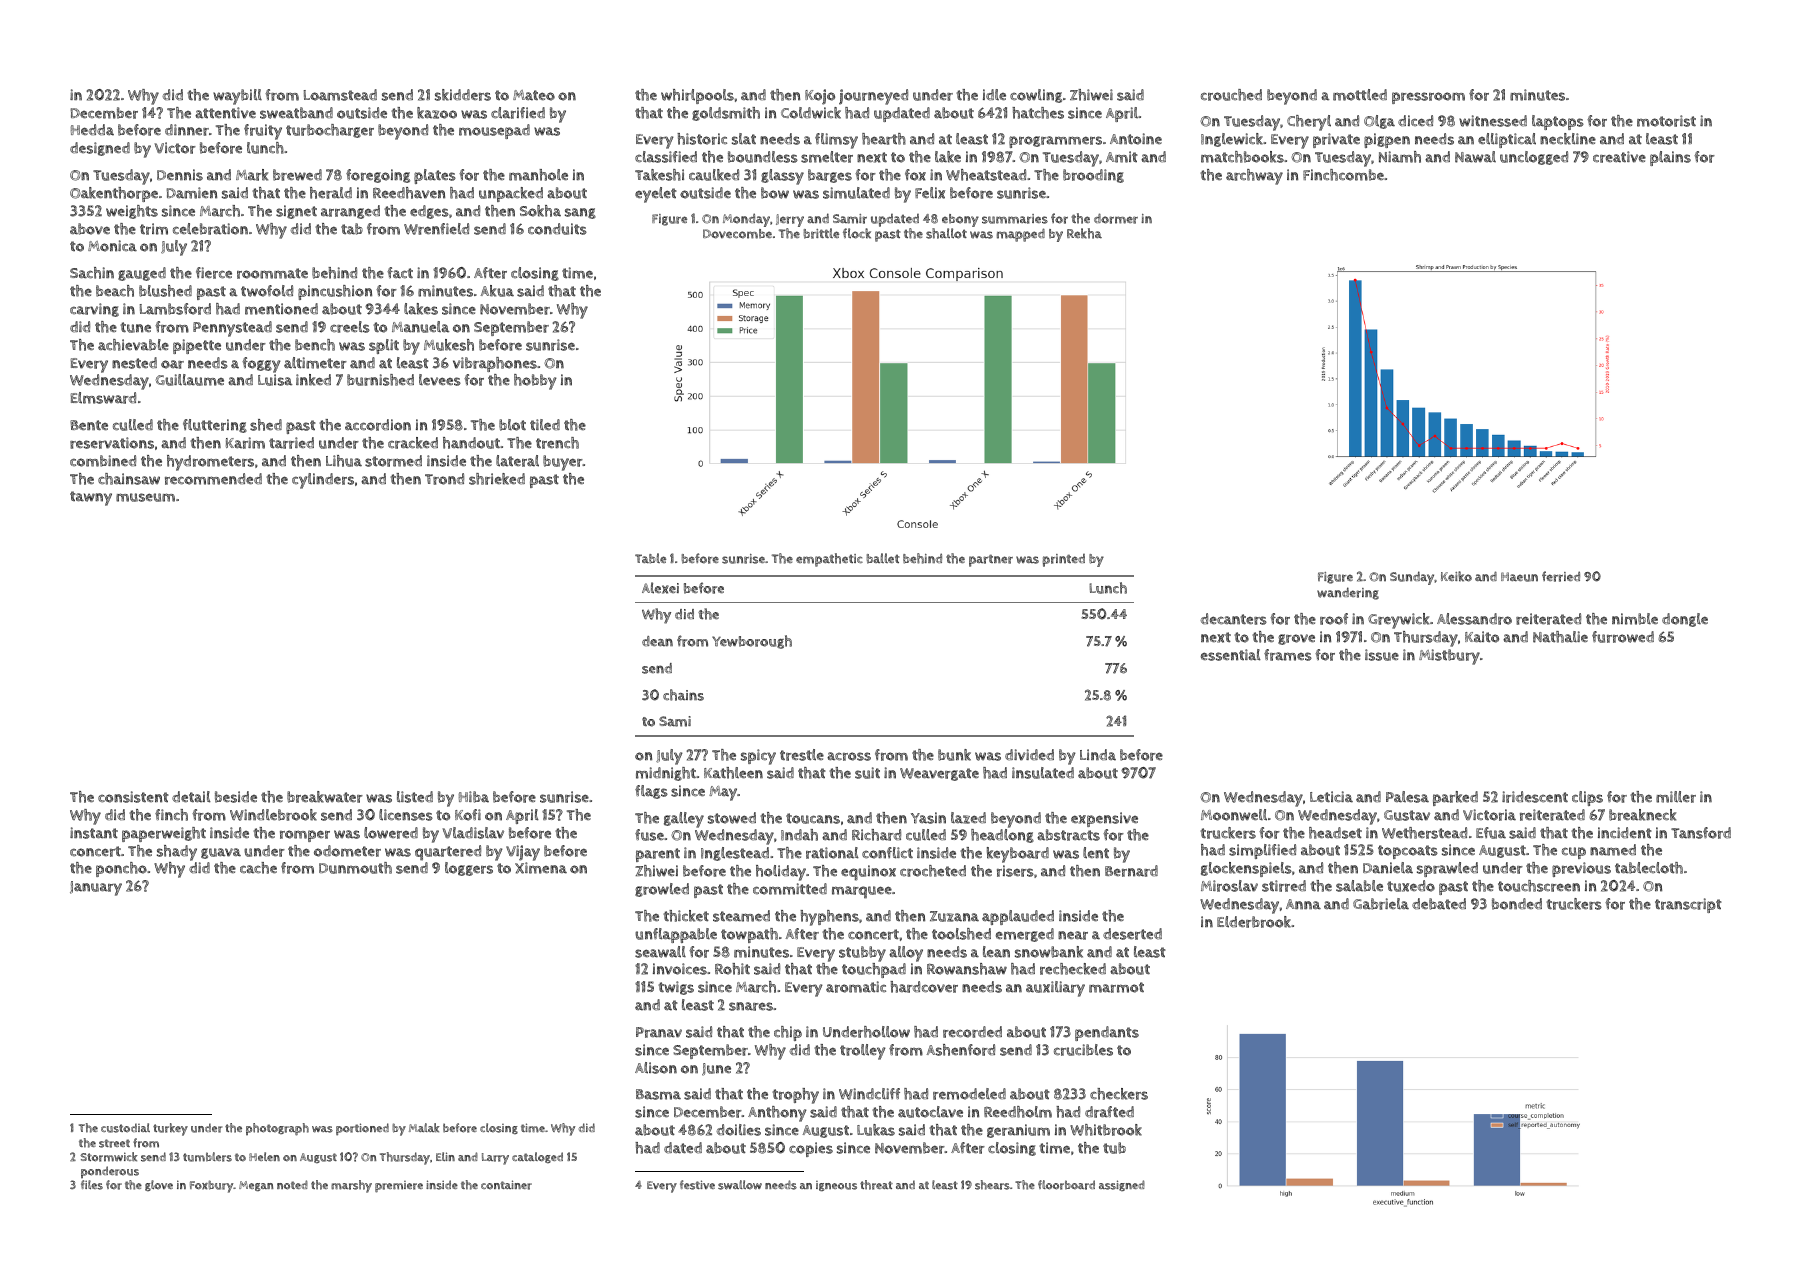 Image resolution: width=1804 pixels, height=1275 pixels. I want to click on cache, so click(258, 868).
